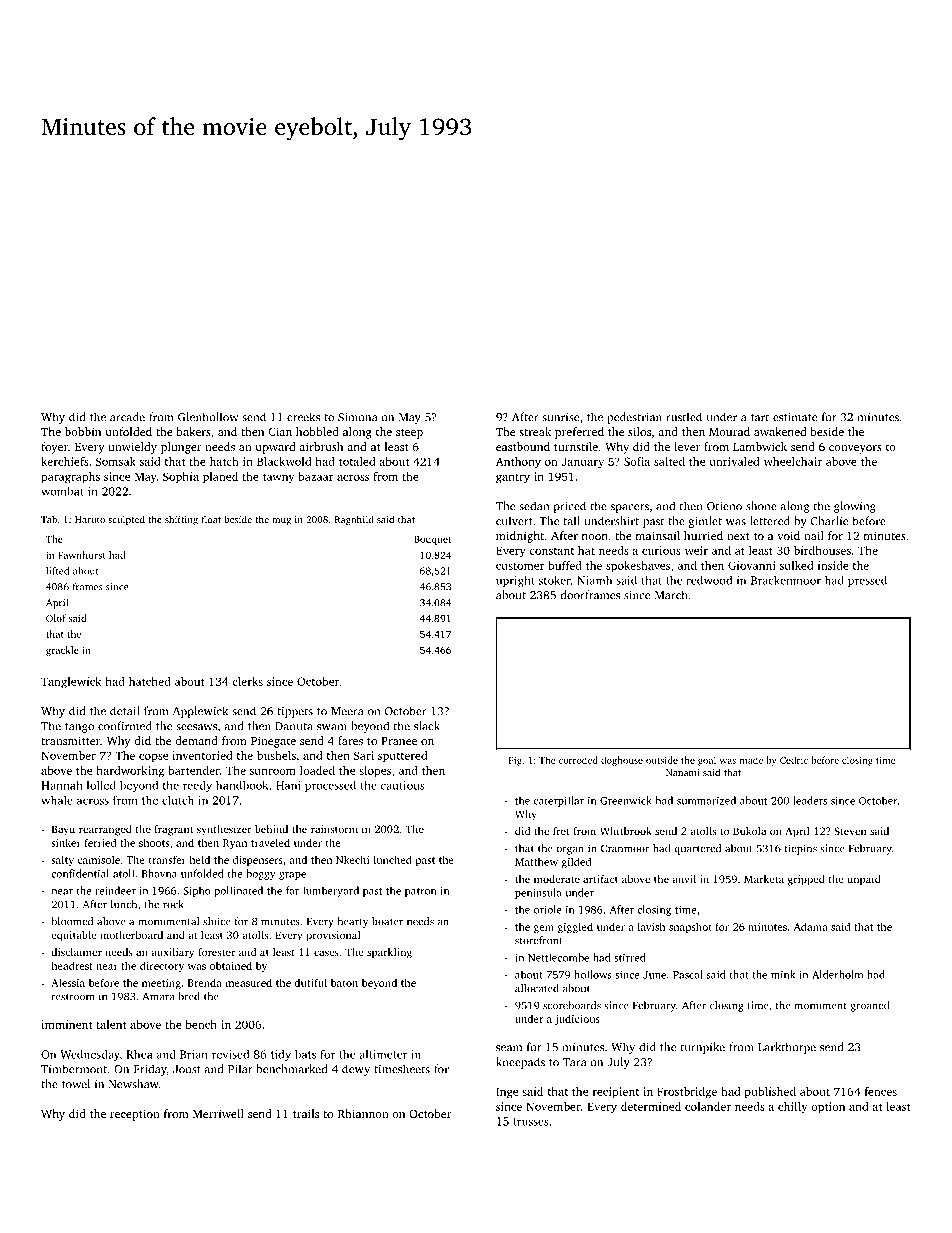 The width and height of the image is (952, 1233). What do you see at coordinates (80, 873) in the image?
I see `confidential` at bounding box center [80, 873].
